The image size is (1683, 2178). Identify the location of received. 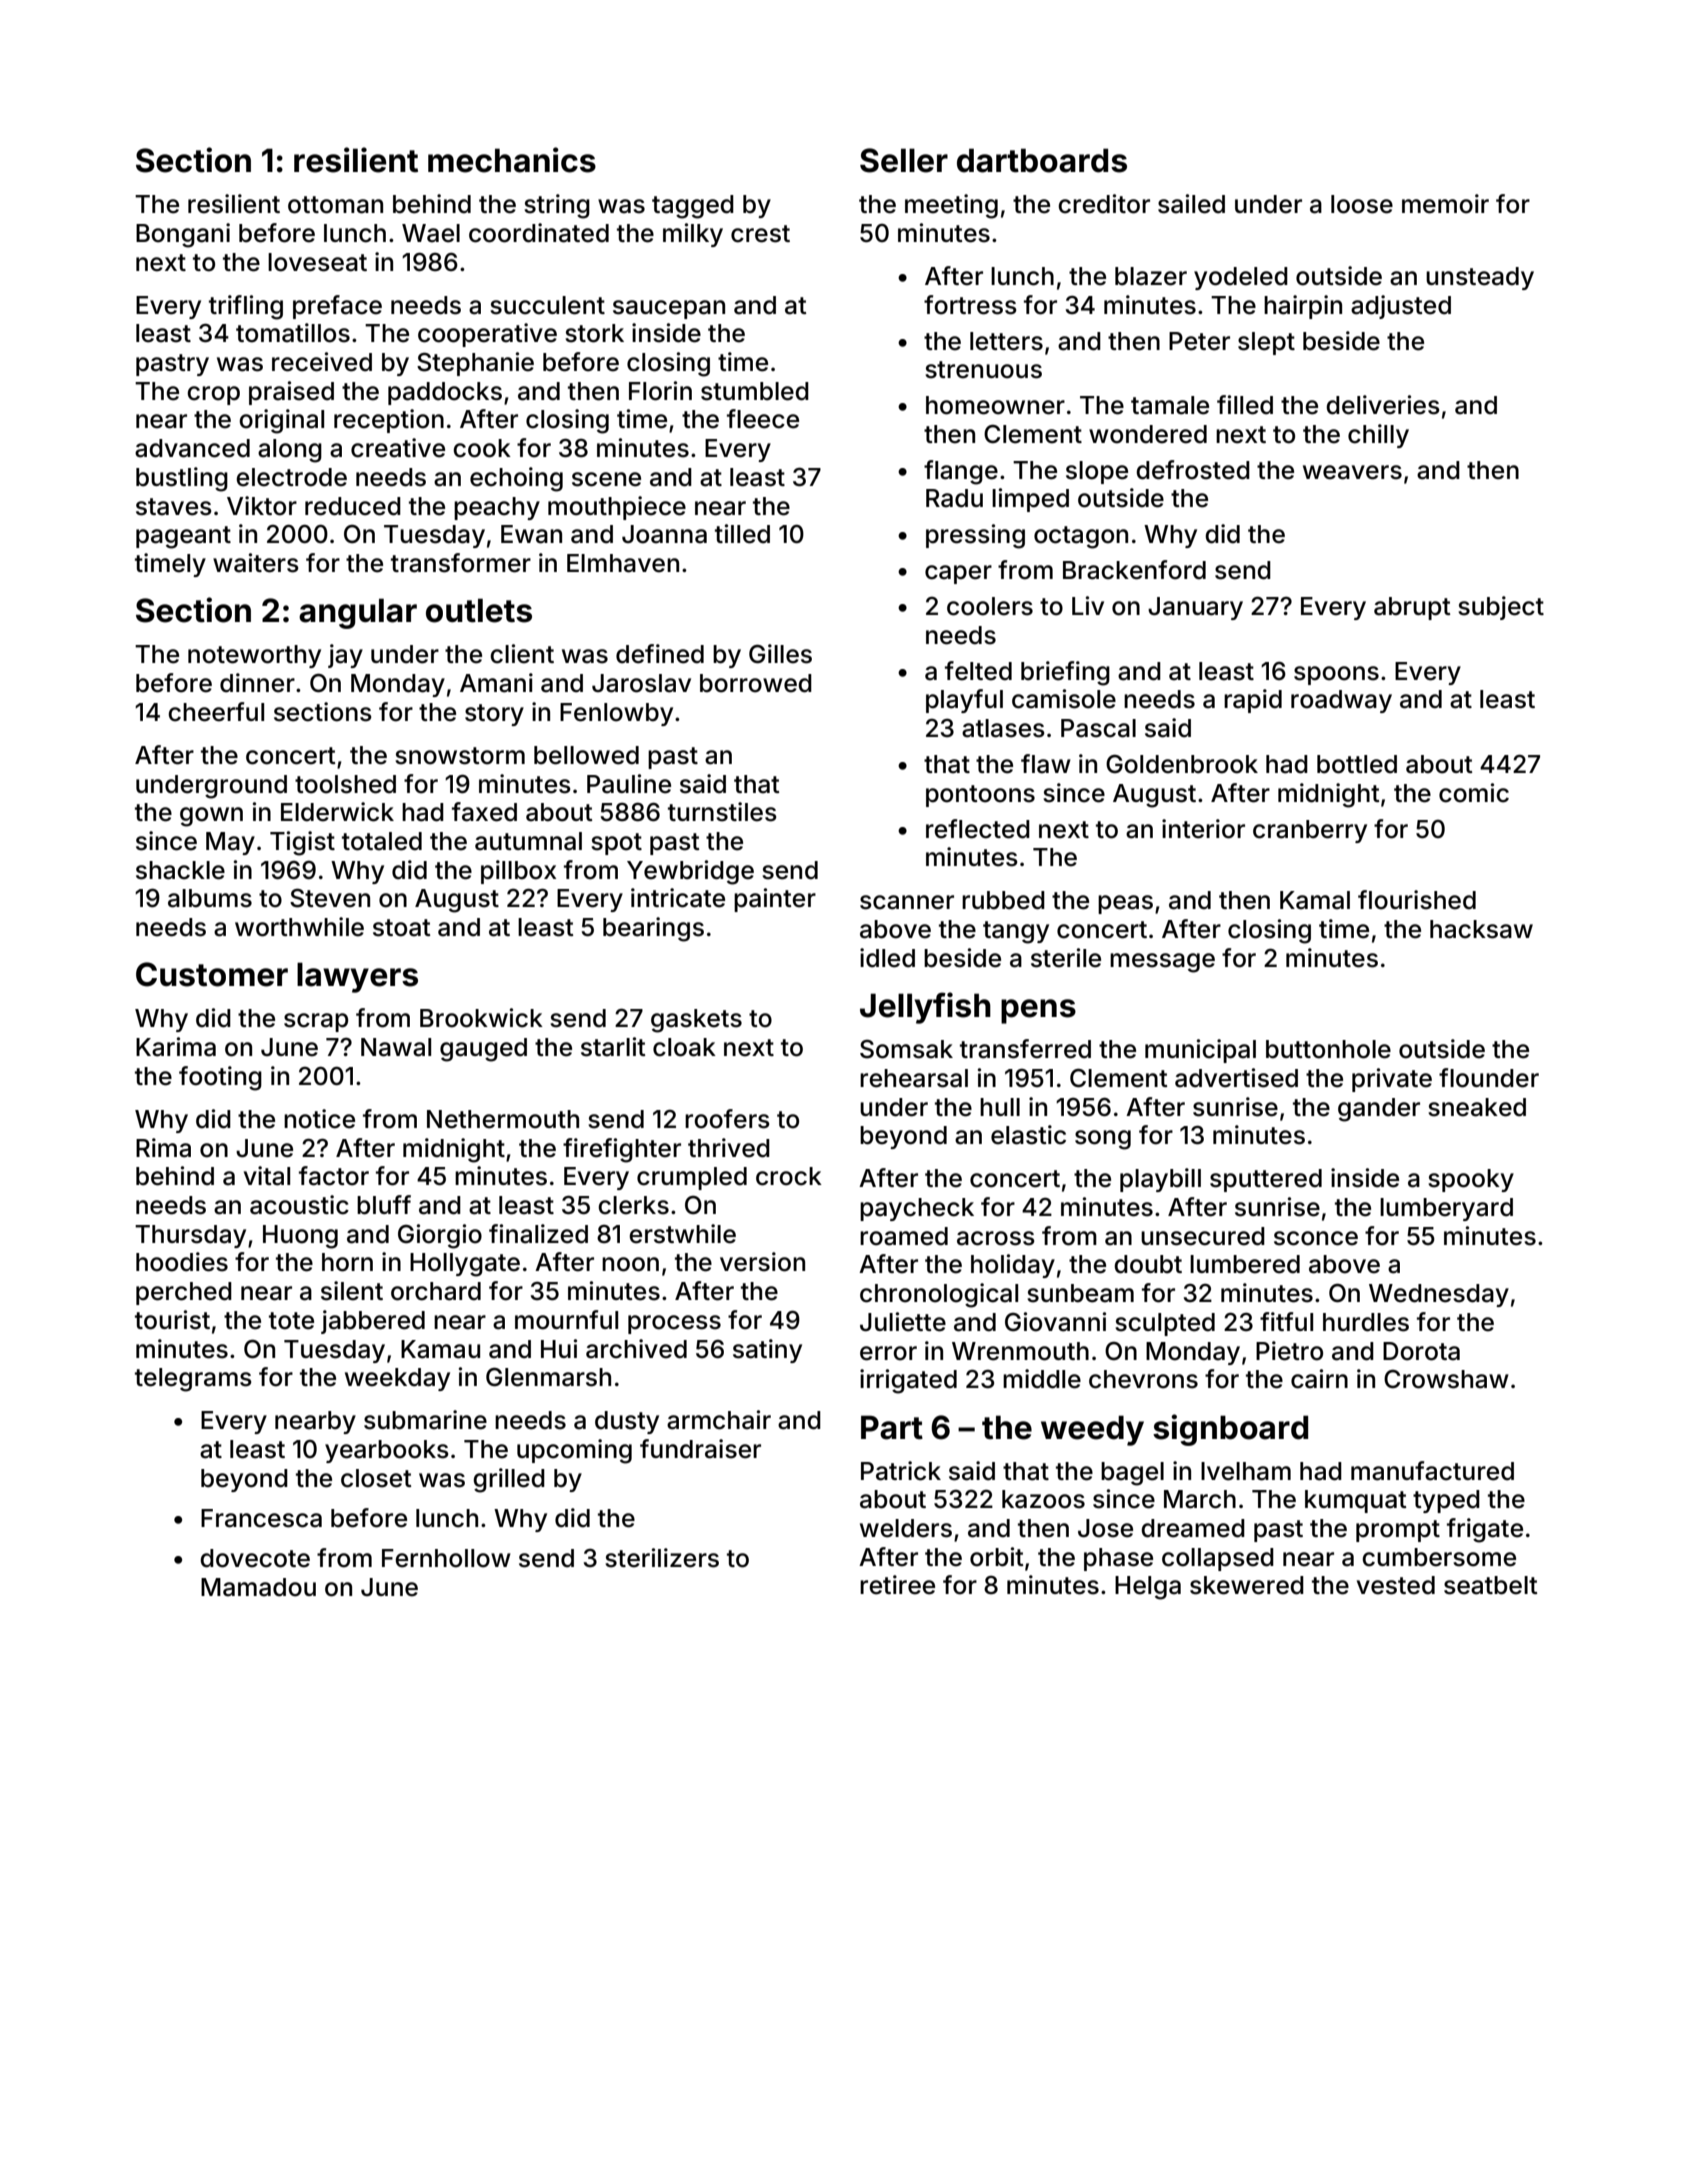
(322, 362).
